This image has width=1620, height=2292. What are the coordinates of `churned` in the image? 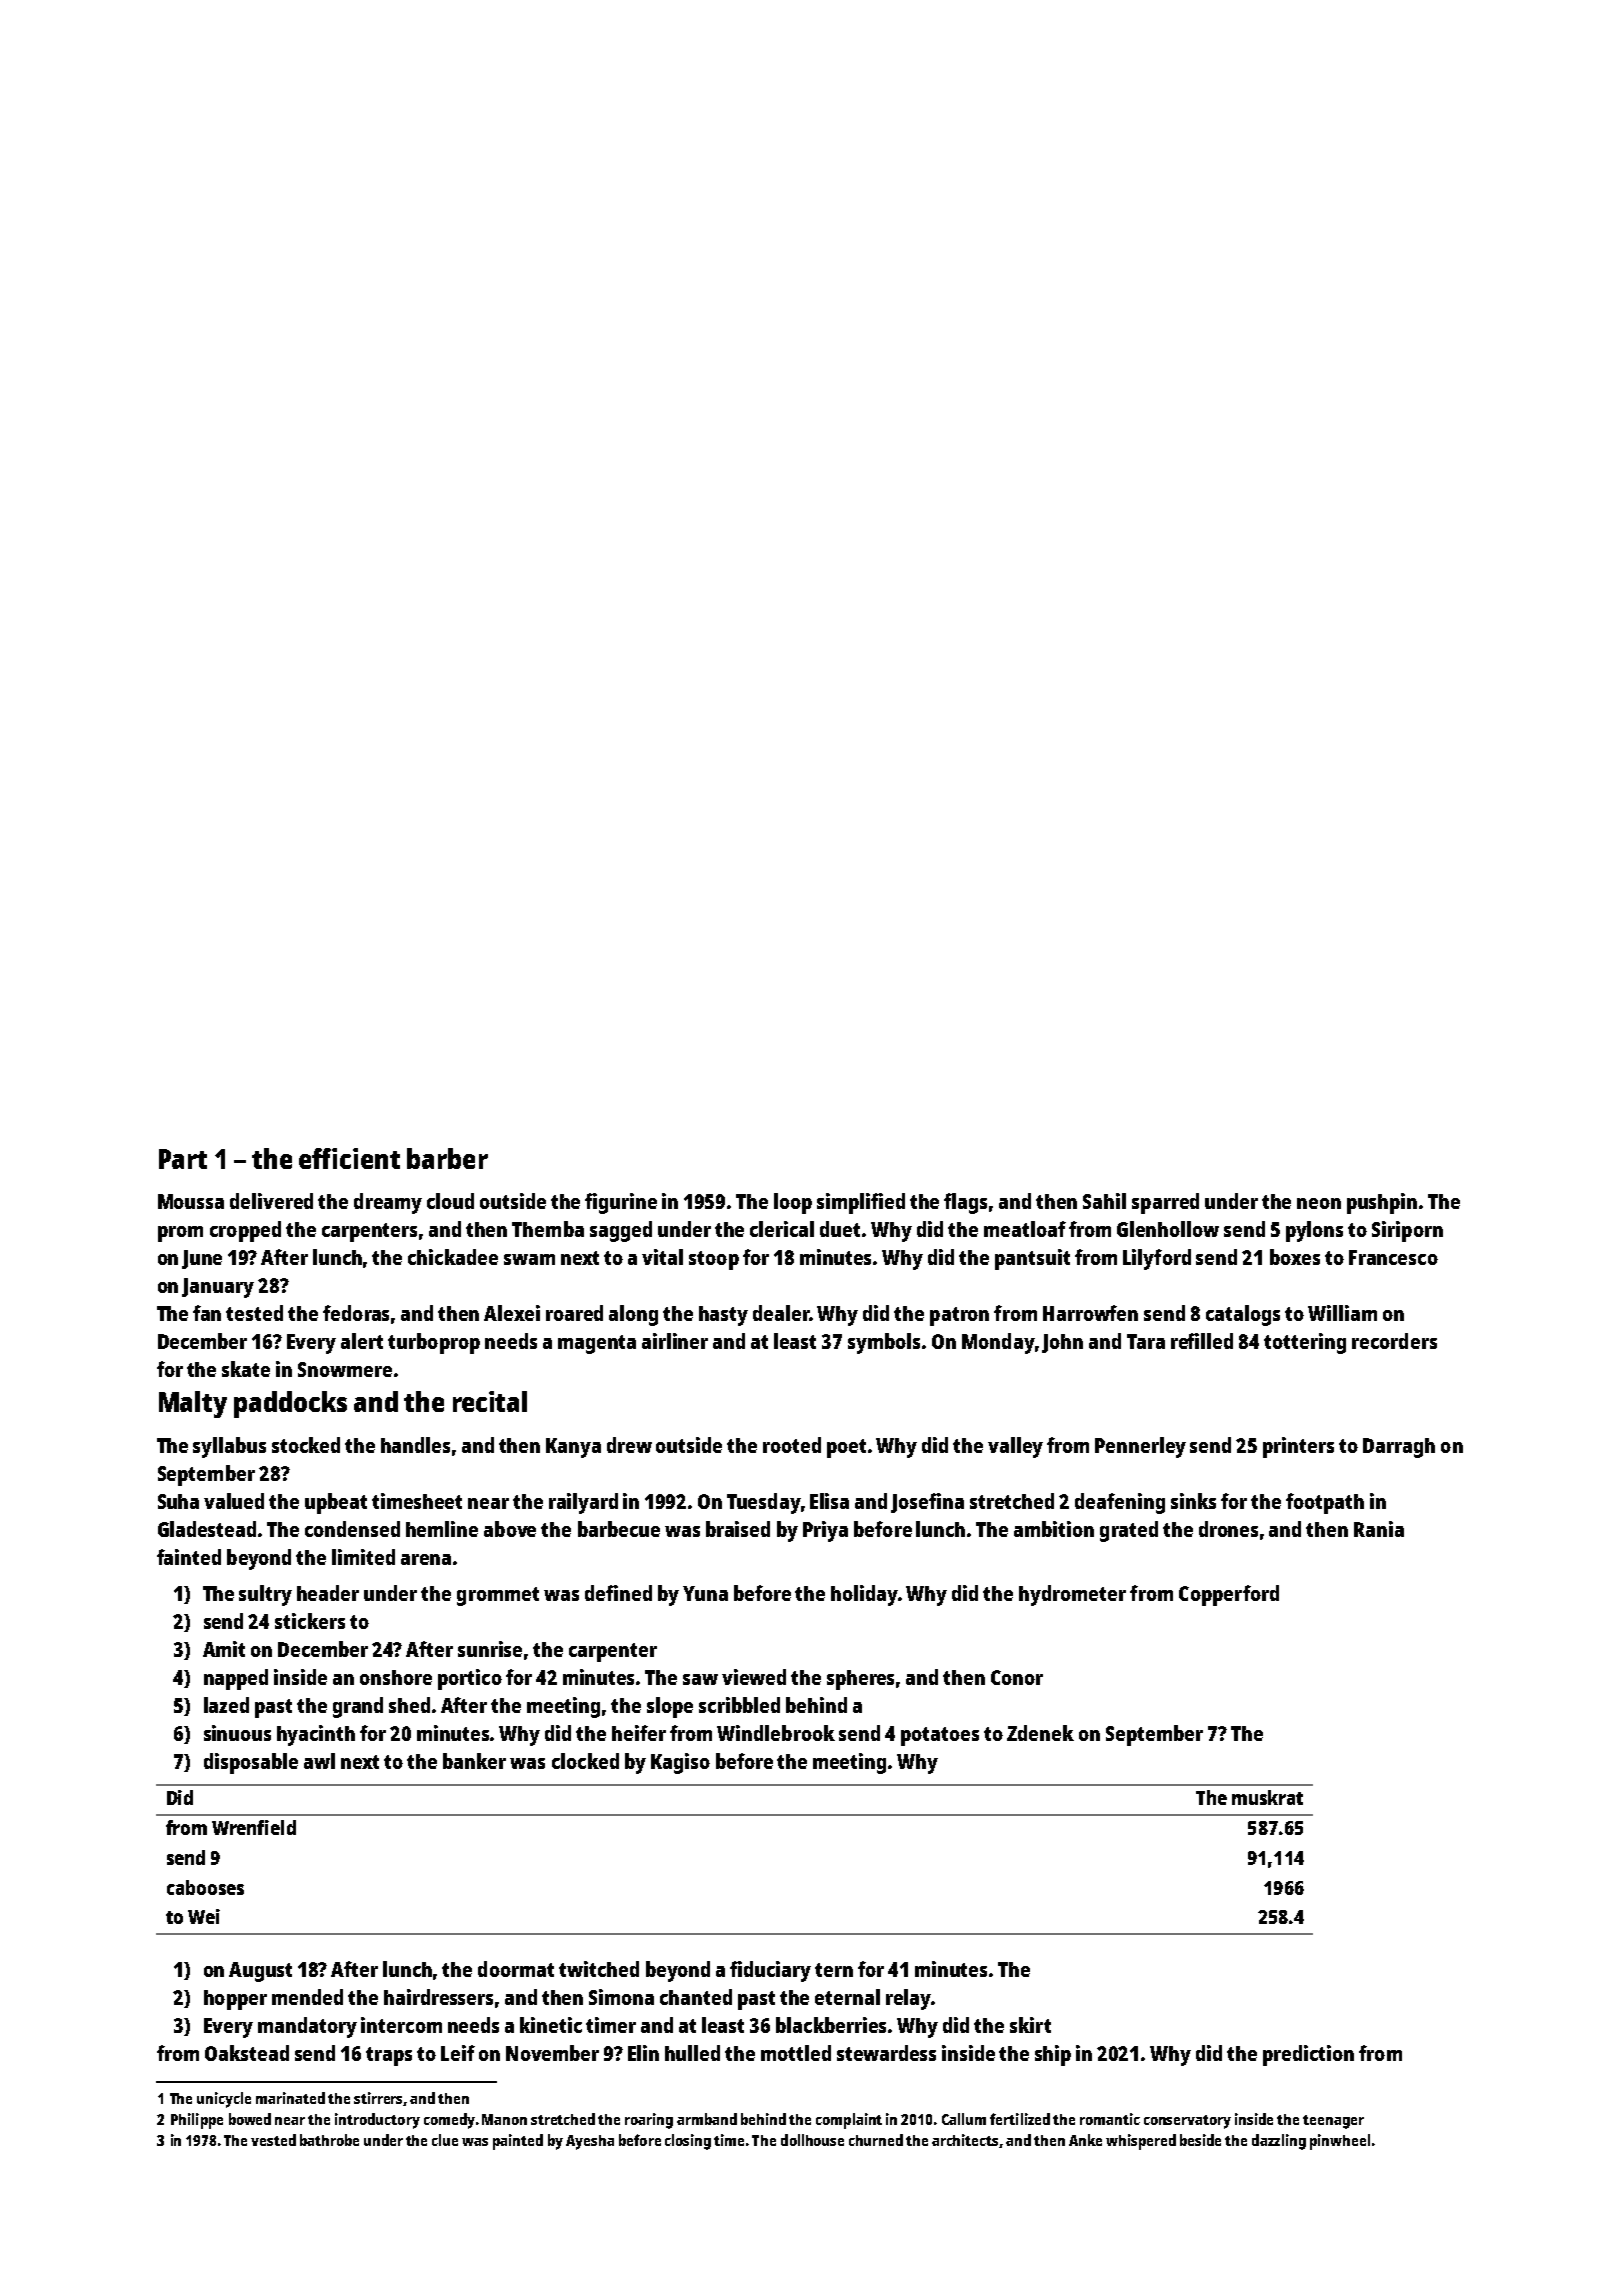 It's located at (876, 2140).
